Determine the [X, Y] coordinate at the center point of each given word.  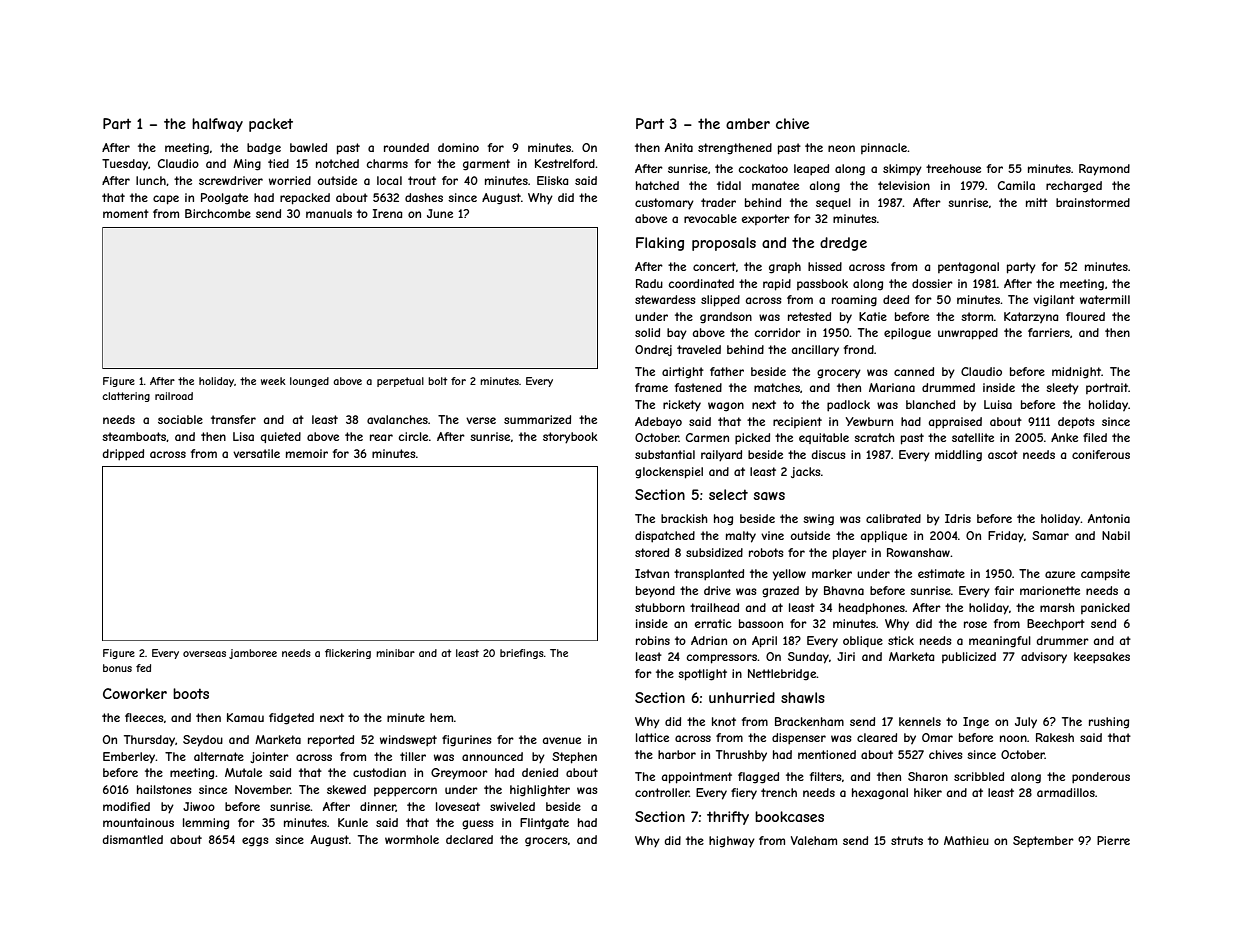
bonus [117, 668]
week [273, 381]
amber [748, 123]
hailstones [164, 789]
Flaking [660, 244]
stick [901, 640]
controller [662, 792]
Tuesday [125, 164]
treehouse [953, 168]
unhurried [742, 697]
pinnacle [884, 148]
